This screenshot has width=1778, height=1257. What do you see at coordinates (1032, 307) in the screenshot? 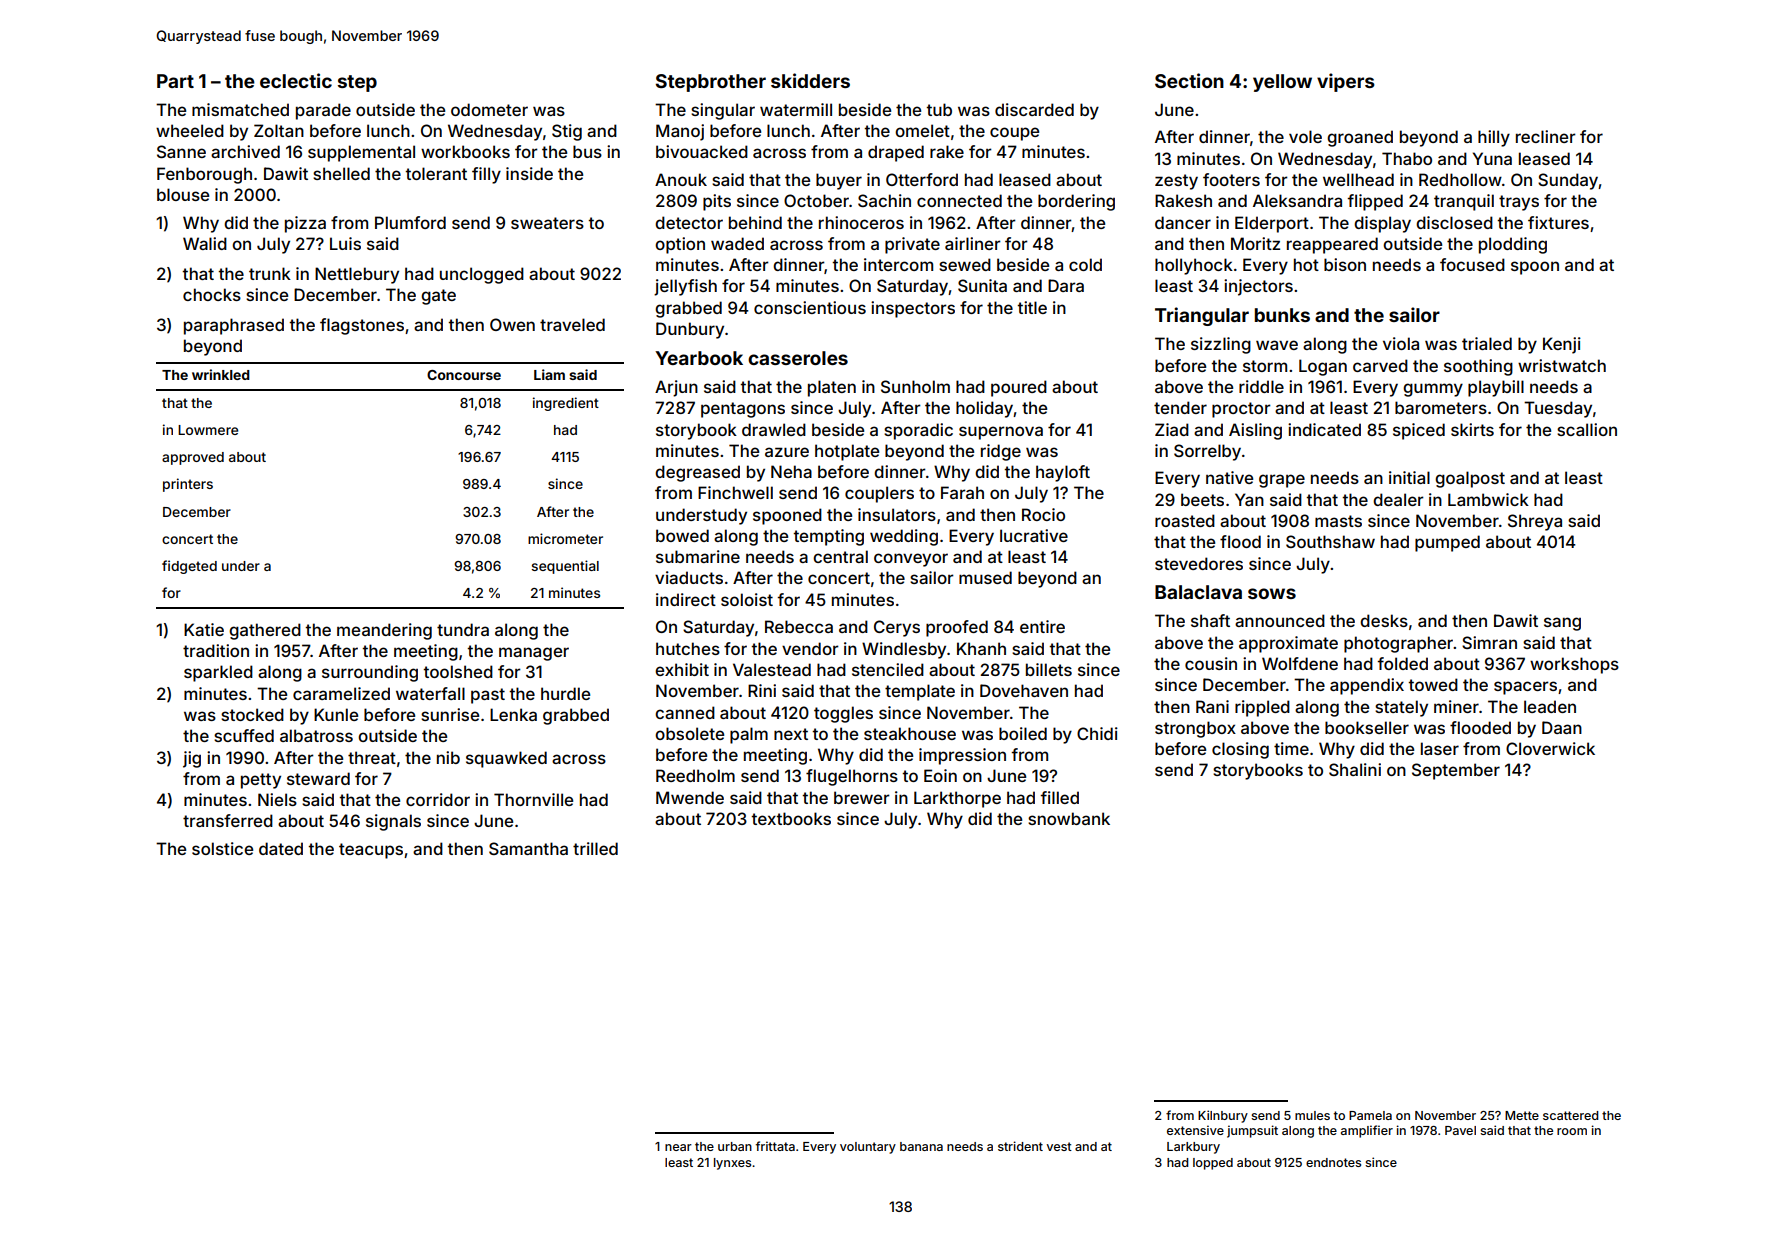
I see `title` at bounding box center [1032, 307].
